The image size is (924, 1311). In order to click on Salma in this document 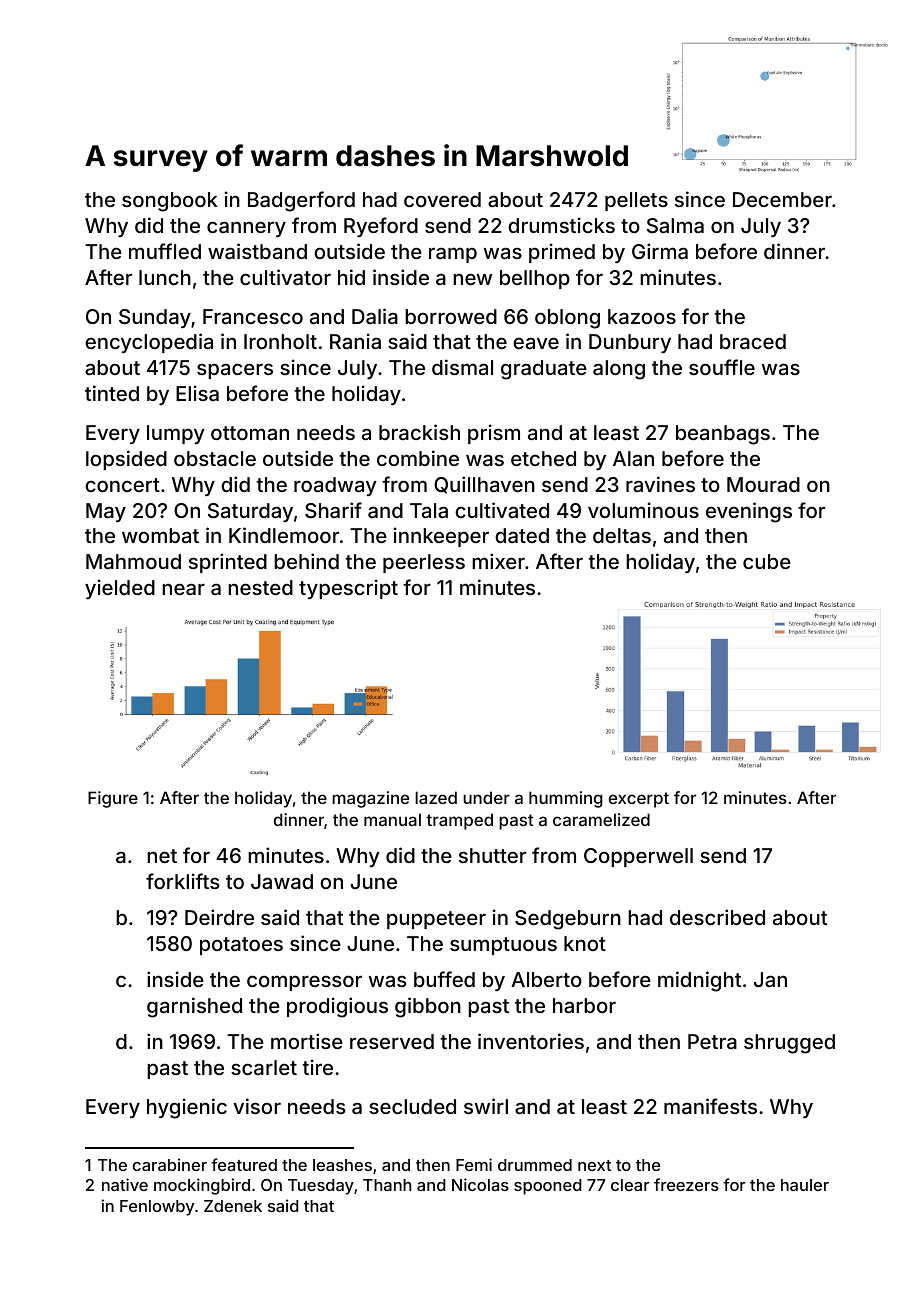, I will do `click(675, 225)`.
